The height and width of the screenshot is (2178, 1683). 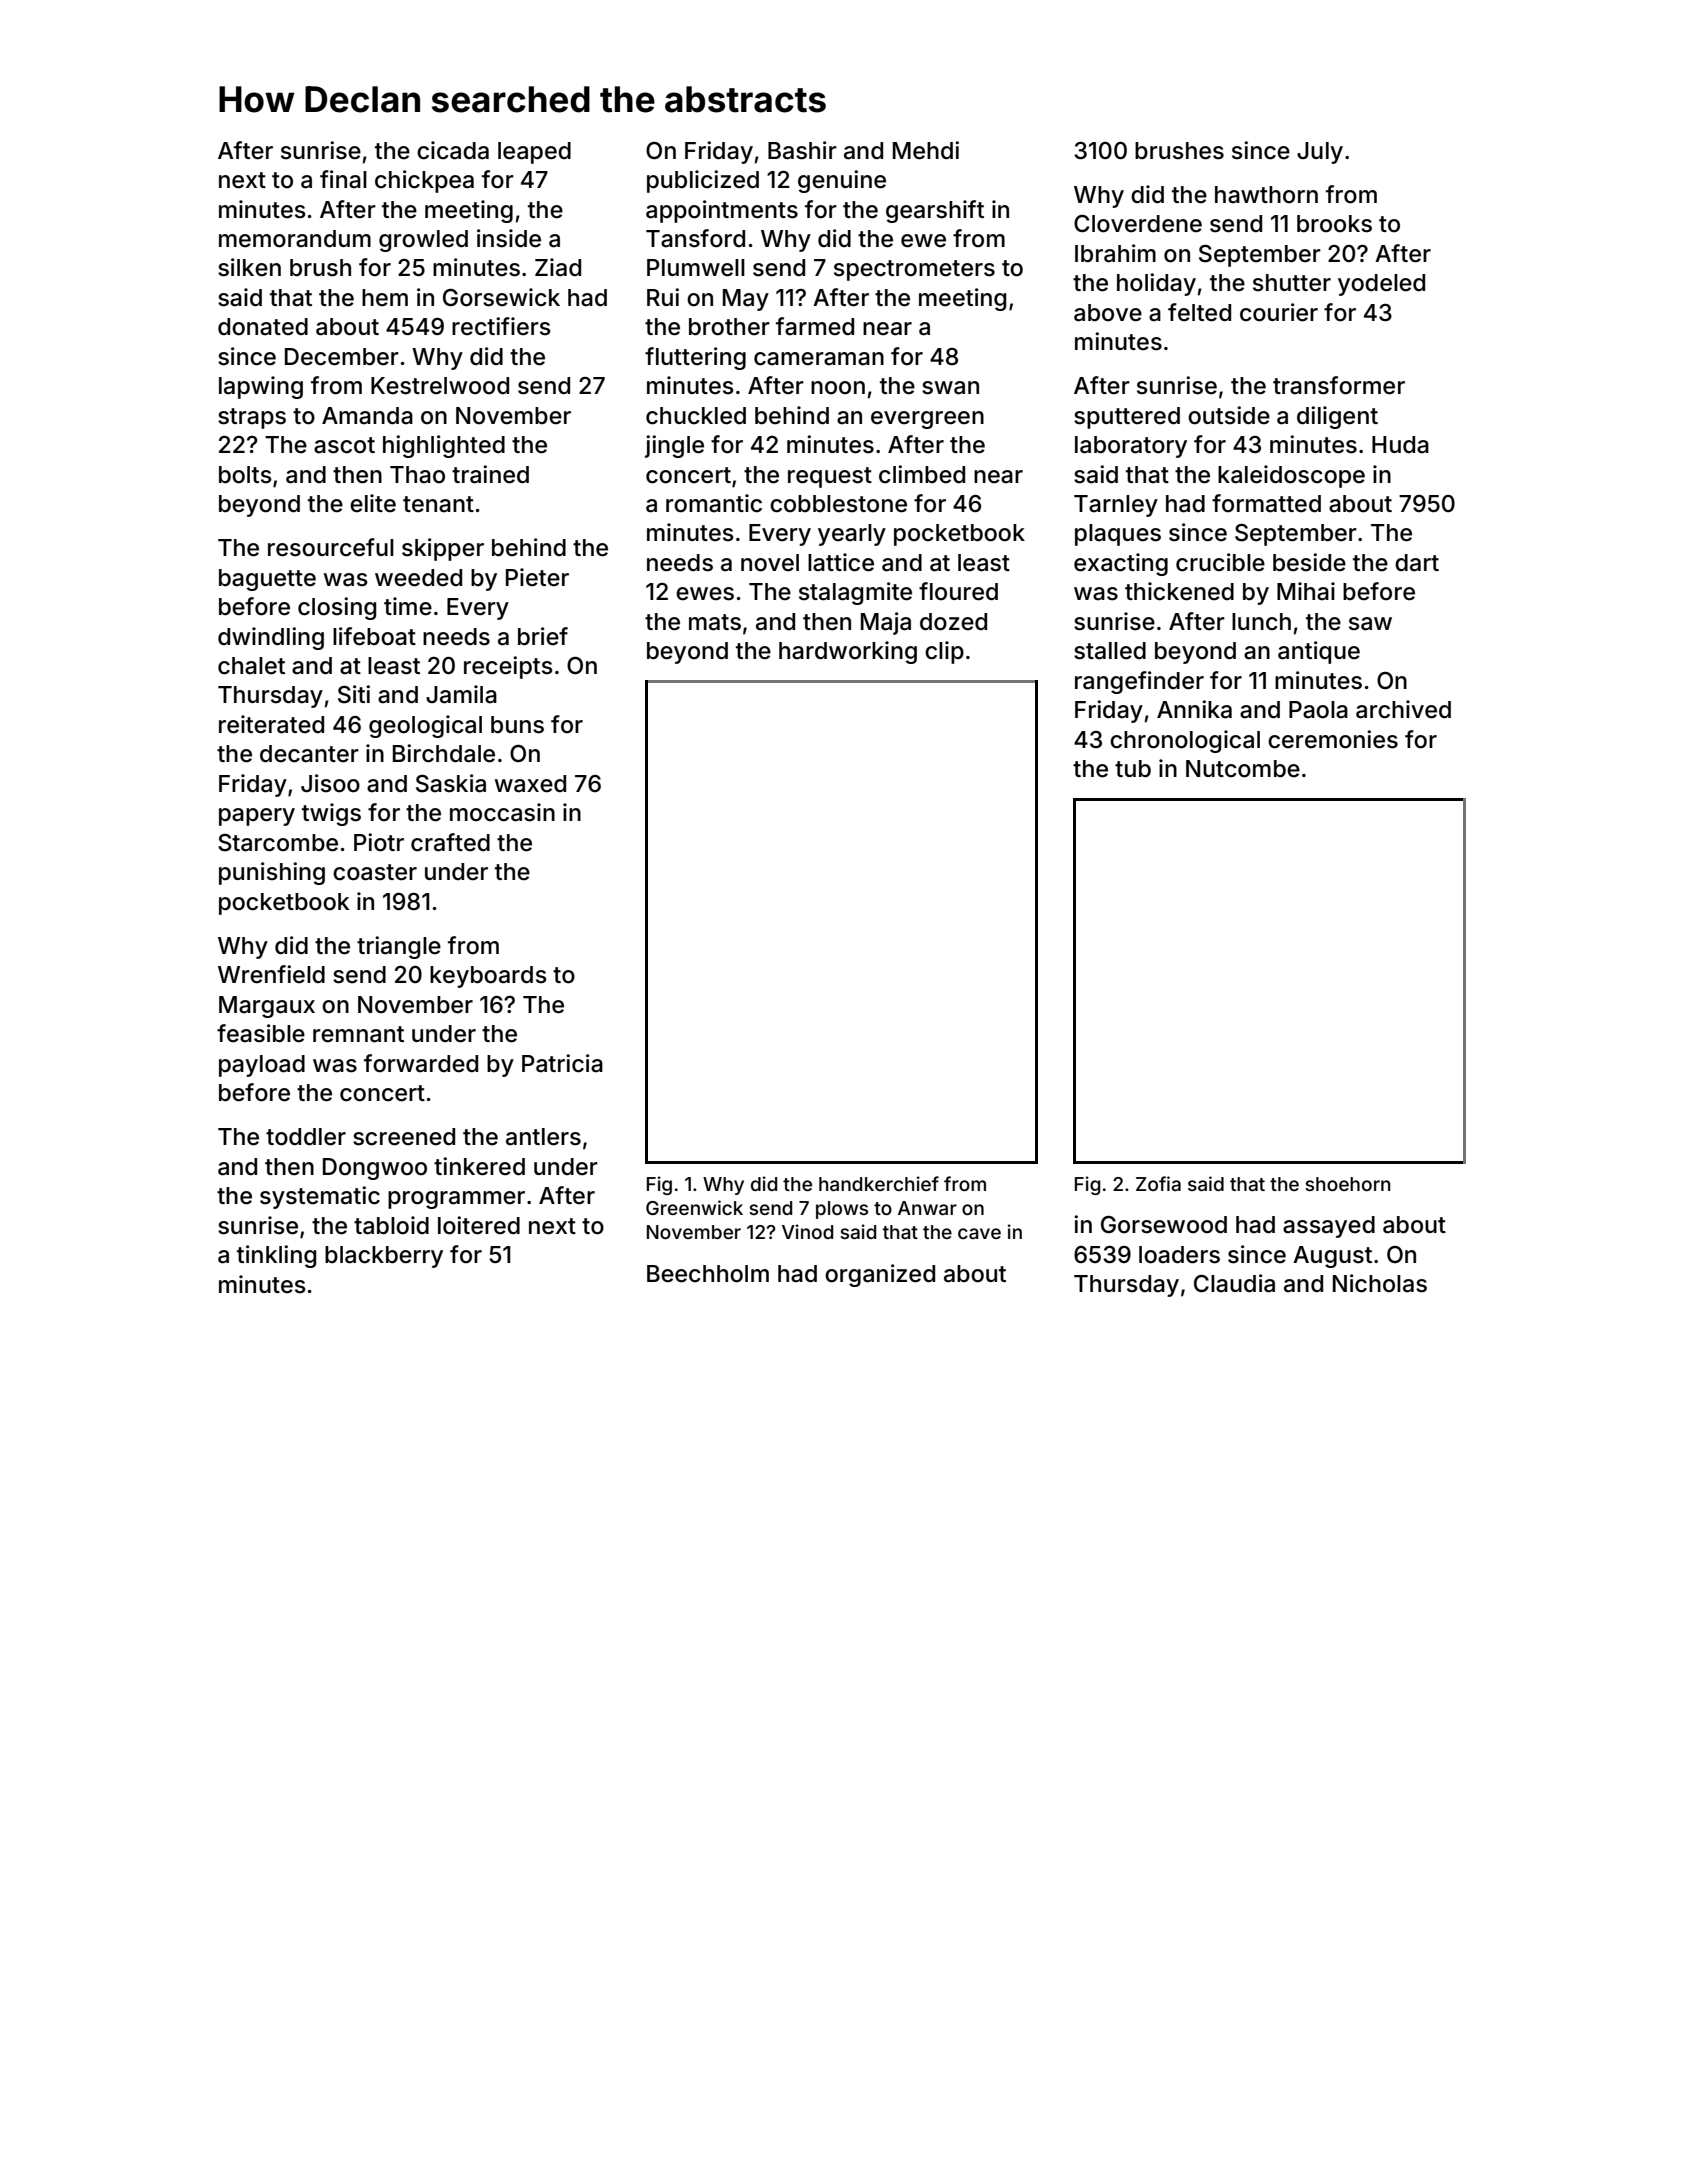 What do you see at coordinates (479, 1166) in the screenshot?
I see `tinkered` at bounding box center [479, 1166].
